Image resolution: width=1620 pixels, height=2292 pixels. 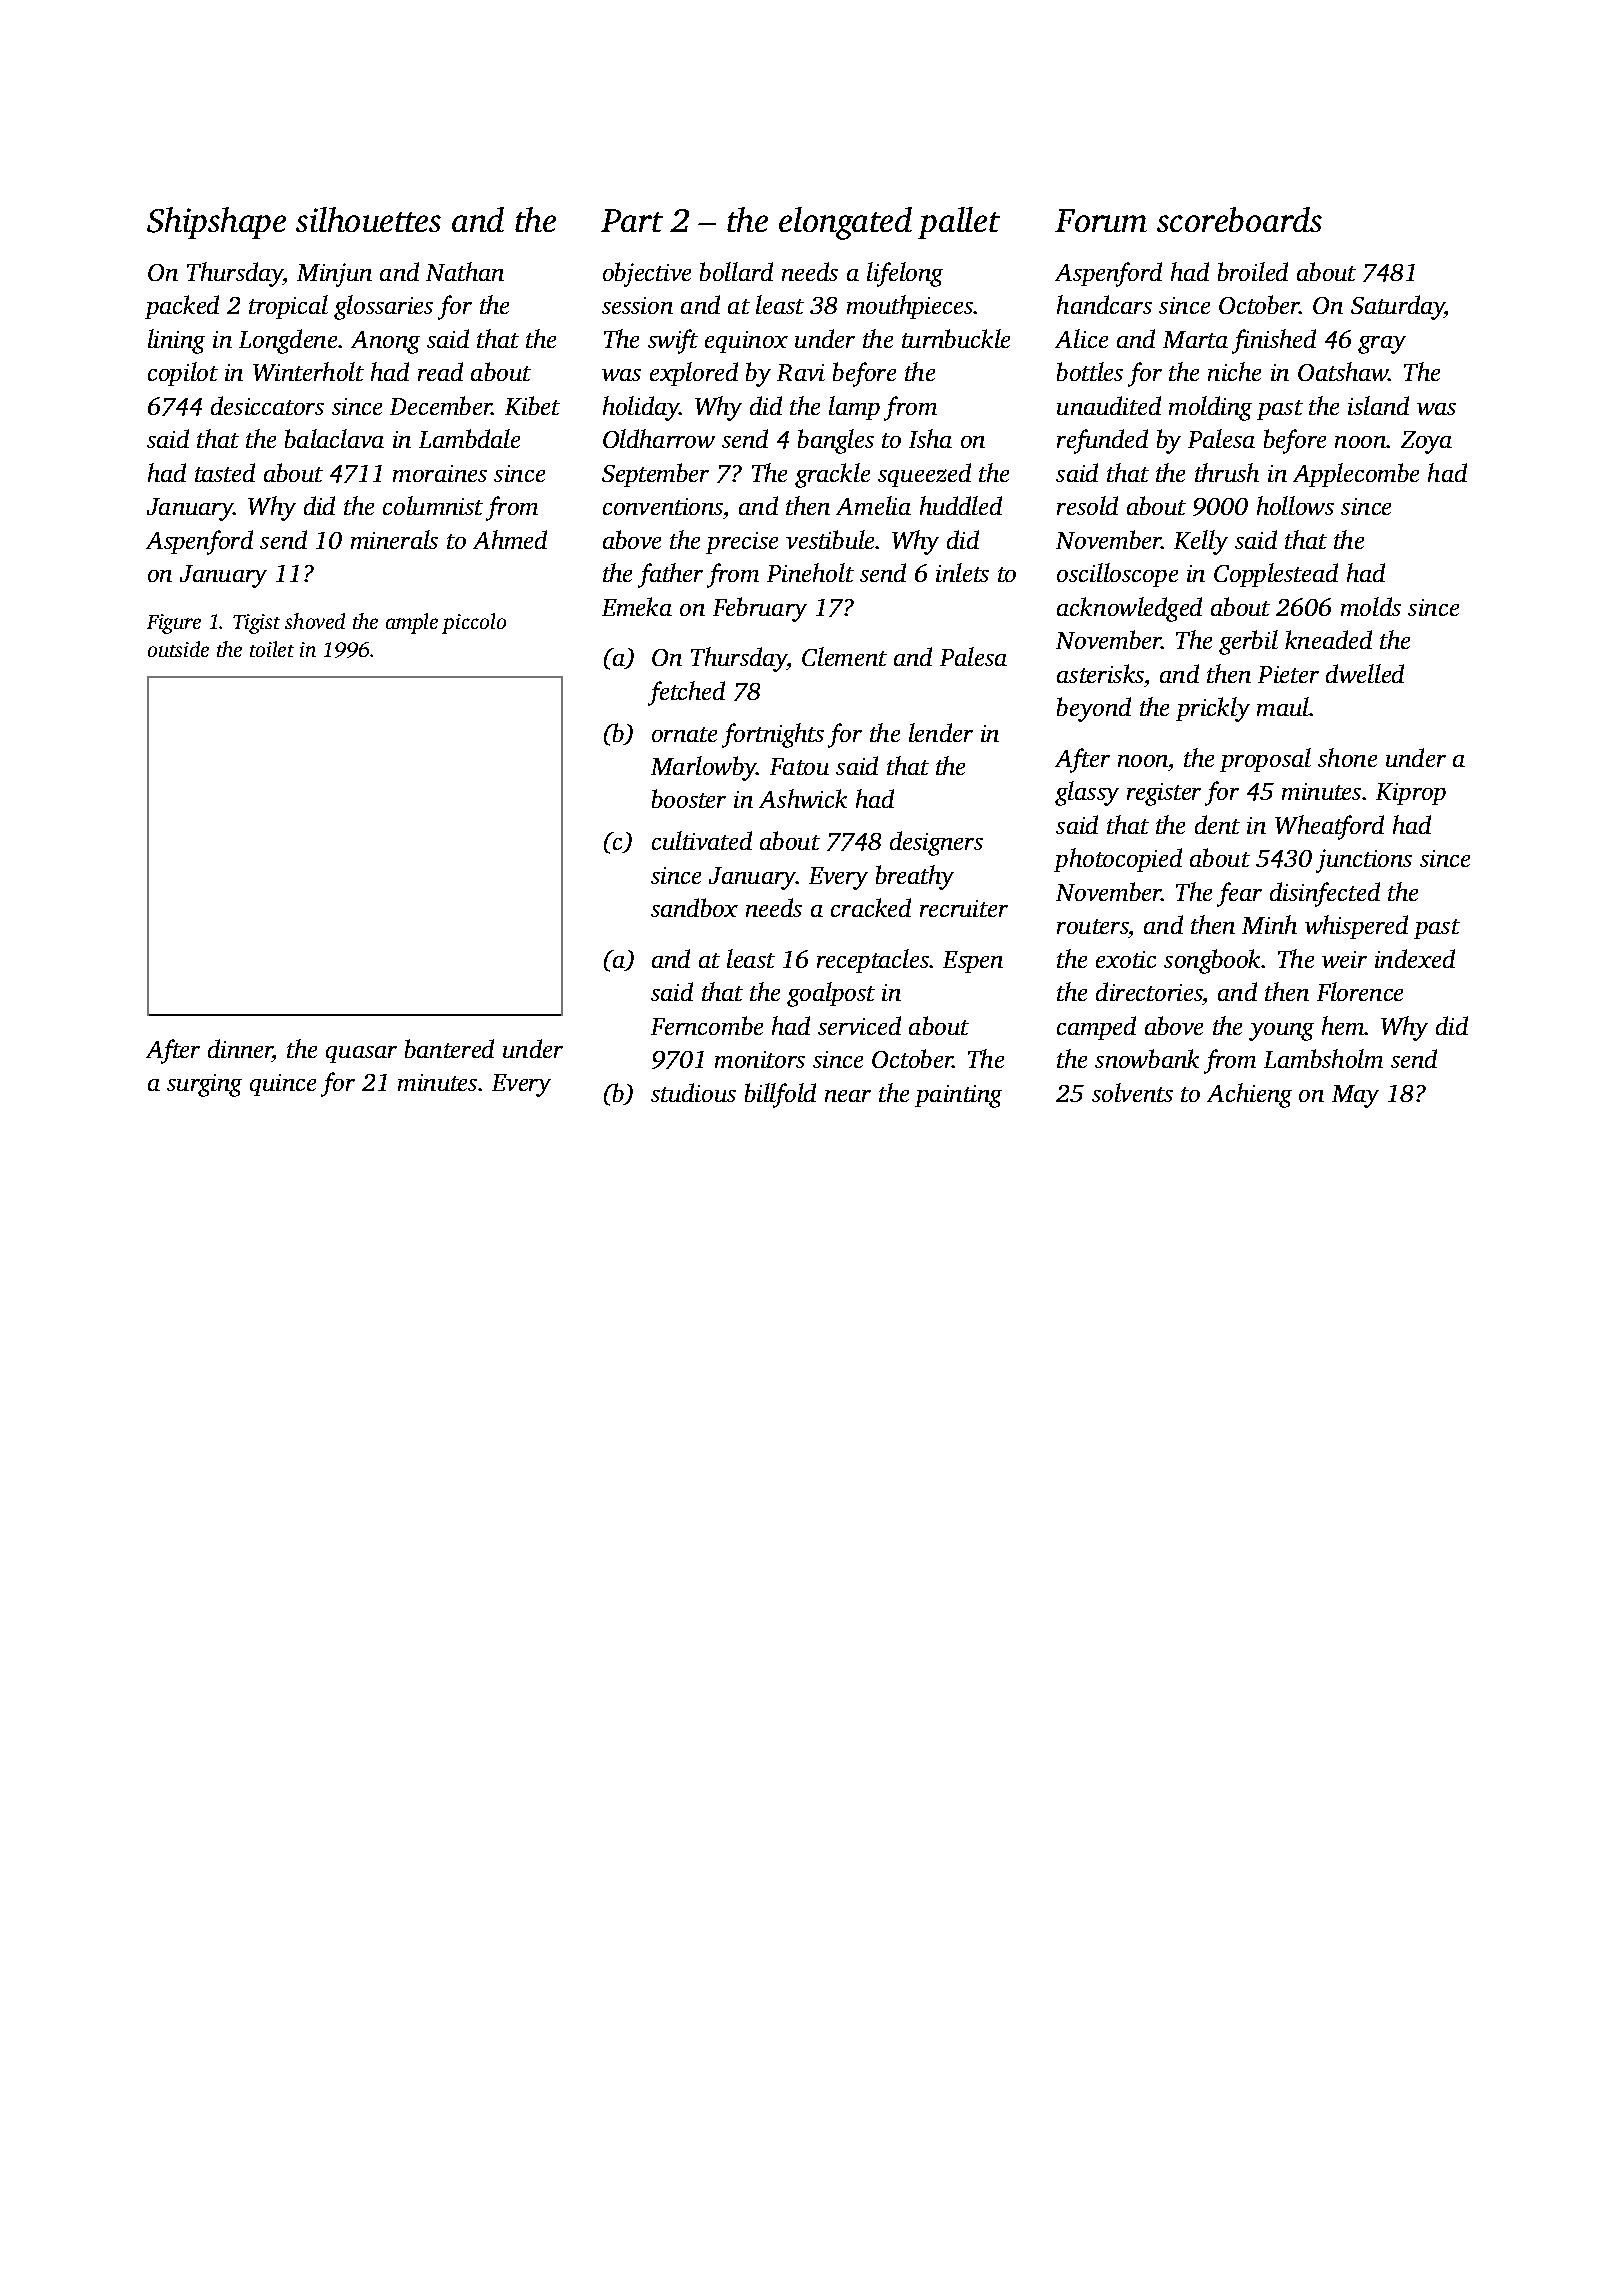 What do you see at coordinates (848, 1096) in the document?
I see `near` at bounding box center [848, 1096].
